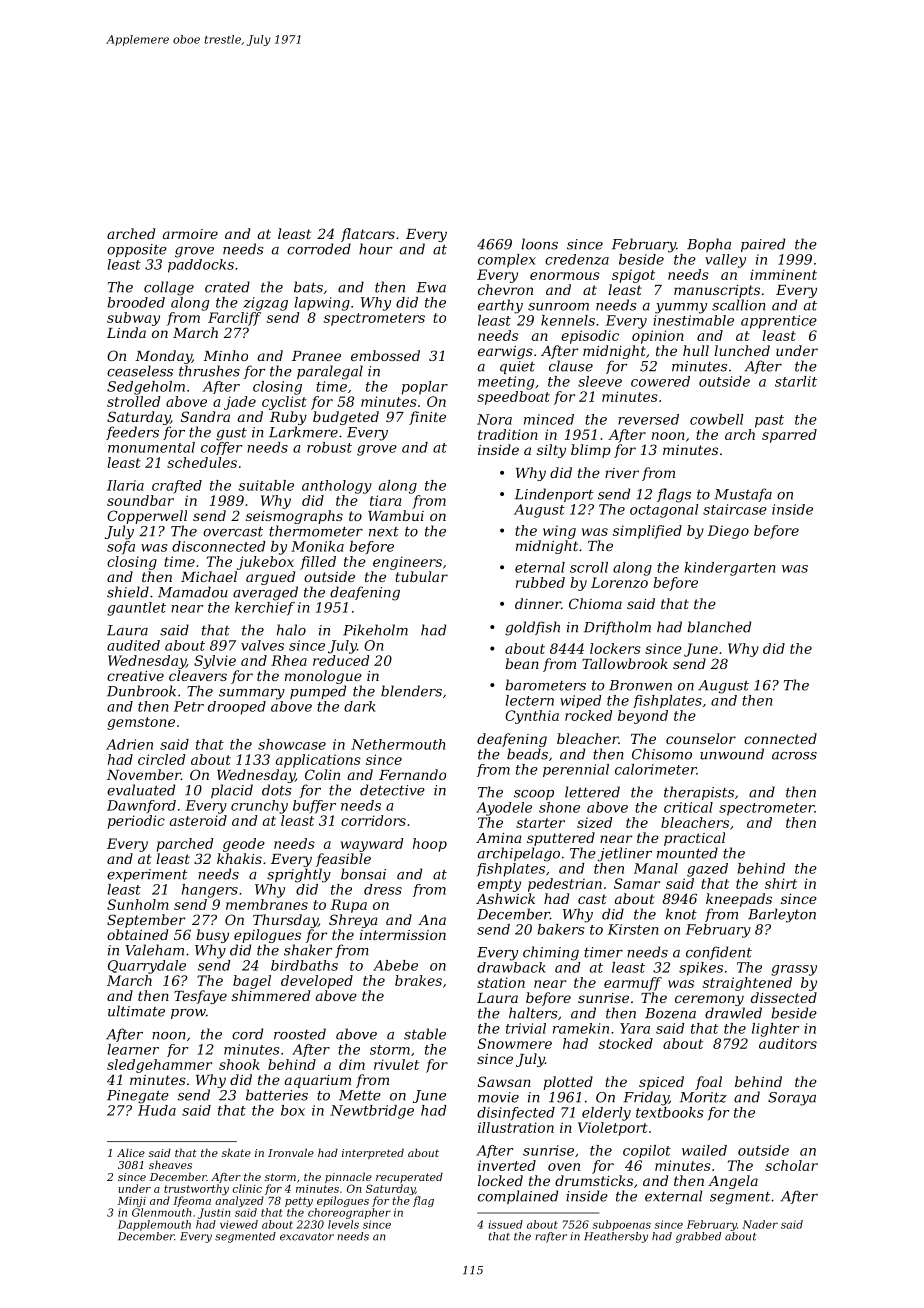 The width and height of the screenshot is (924, 1308). What do you see at coordinates (539, 244) in the screenshot?
I see `loons` at bounding box center [539, 244].
